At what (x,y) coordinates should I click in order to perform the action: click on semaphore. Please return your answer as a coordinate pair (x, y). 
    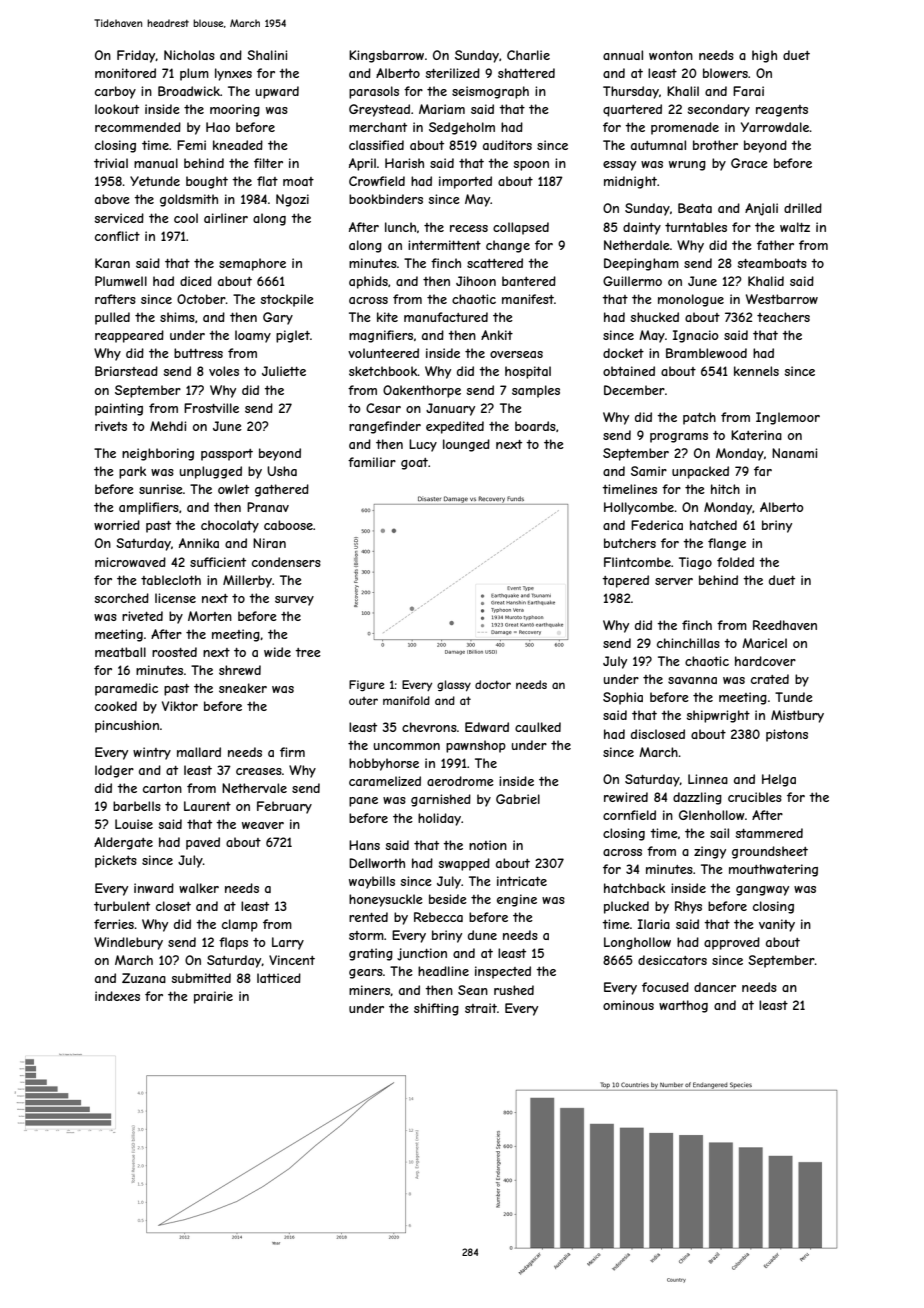
    Looking at the image, I should click on (252, 264).
